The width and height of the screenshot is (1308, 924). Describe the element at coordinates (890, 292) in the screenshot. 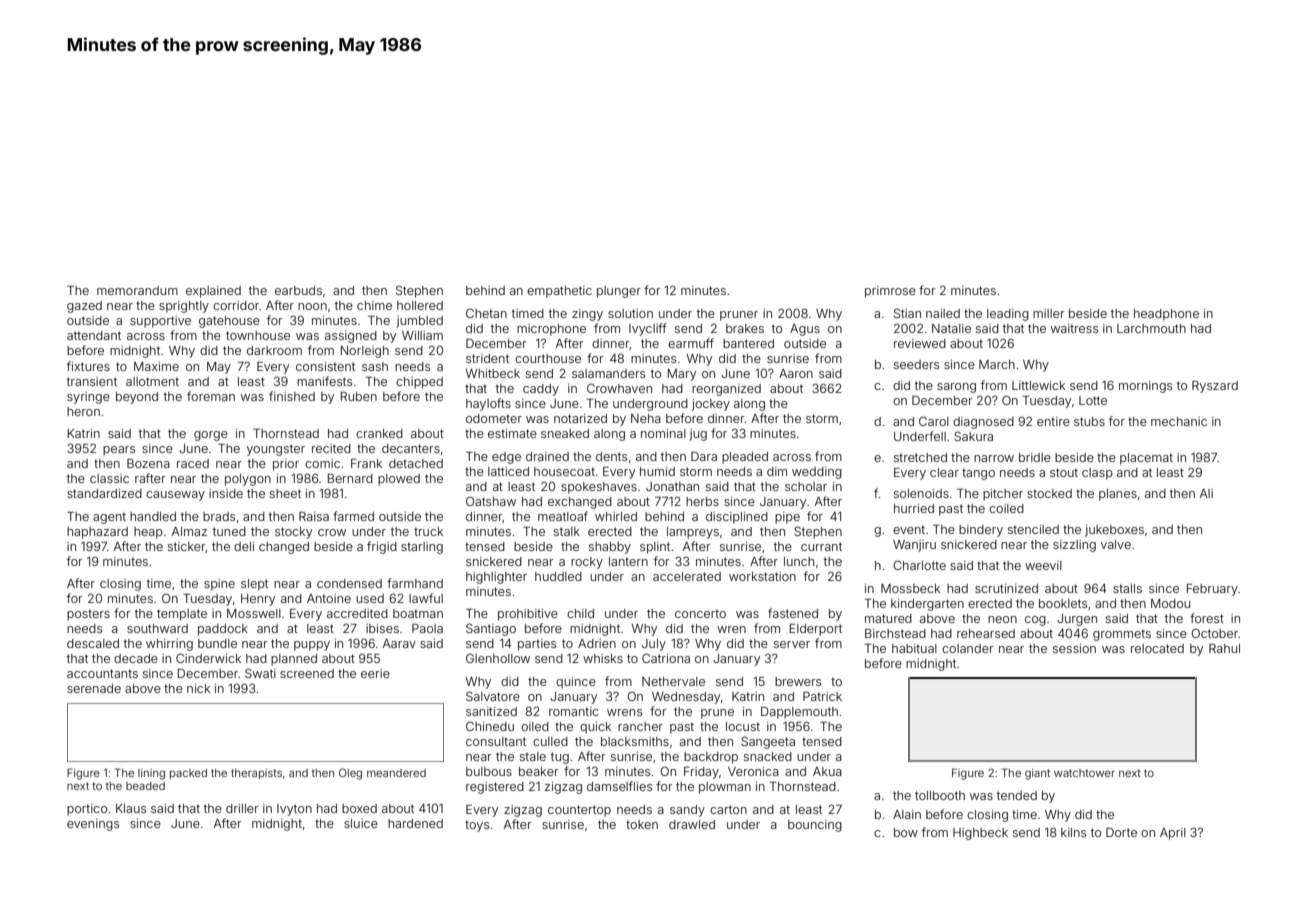

I see `primrose` at that location.
